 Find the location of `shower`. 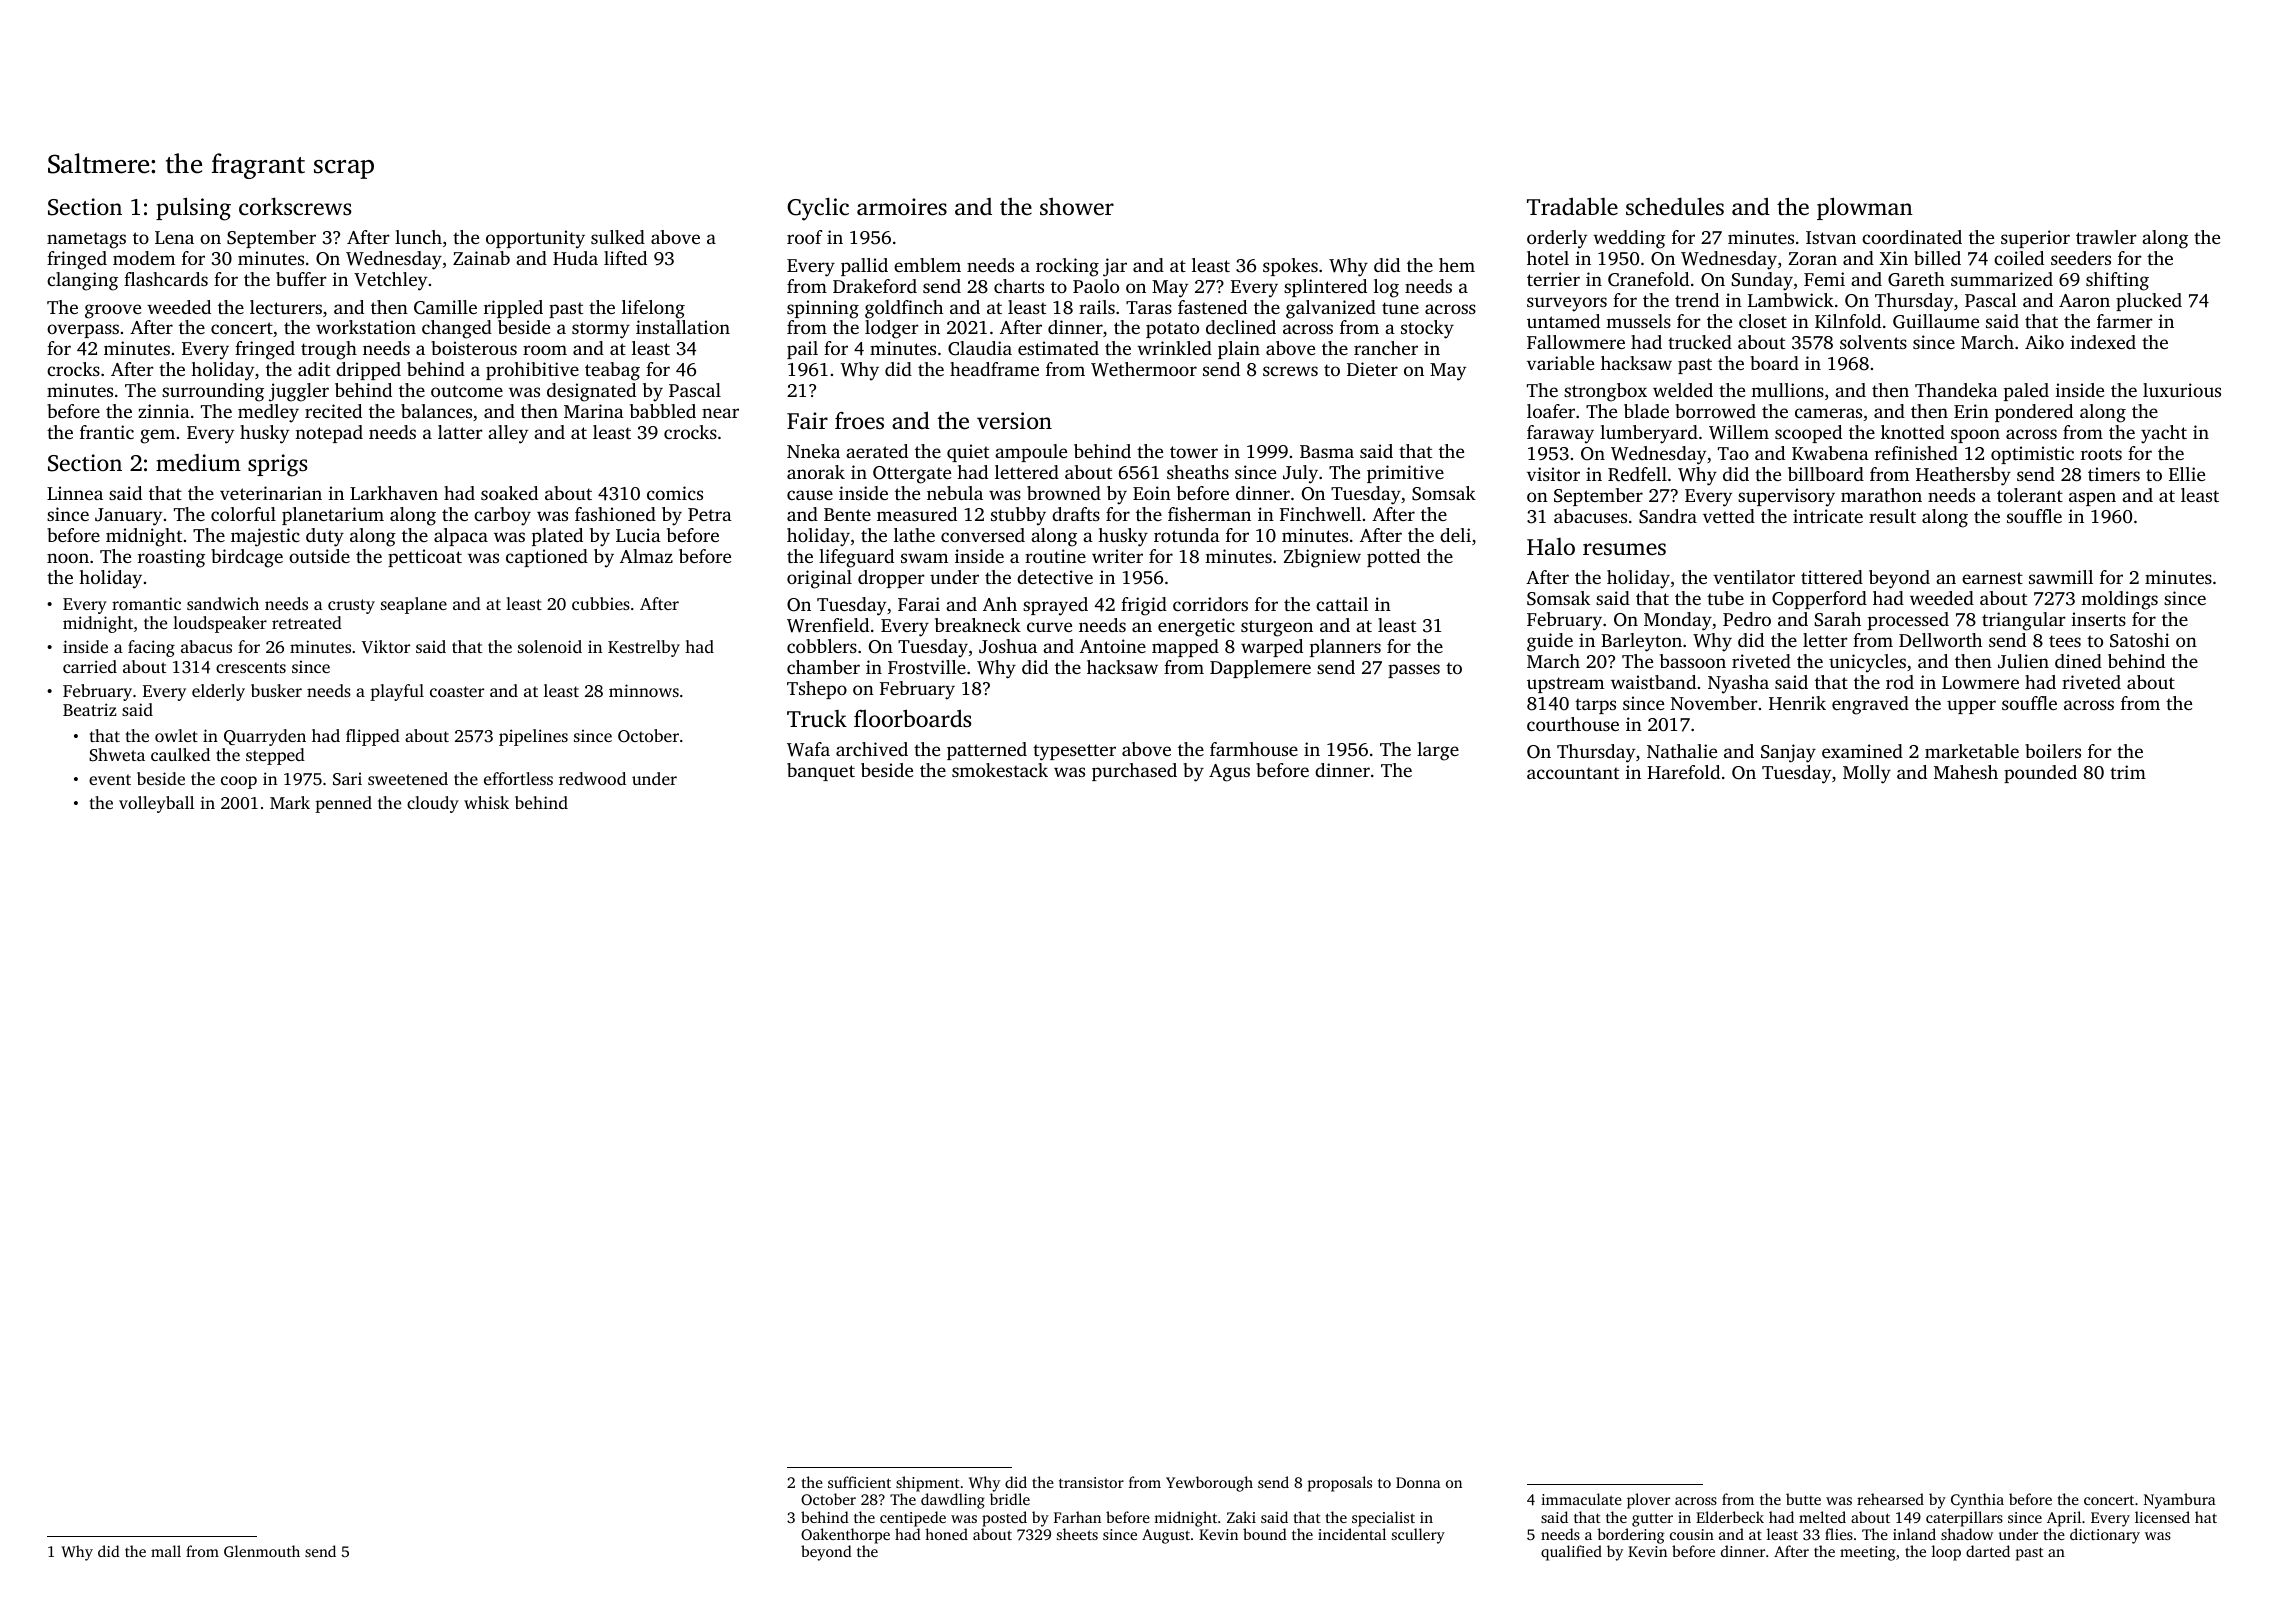

shower is located at coordinates (1077, 207).
